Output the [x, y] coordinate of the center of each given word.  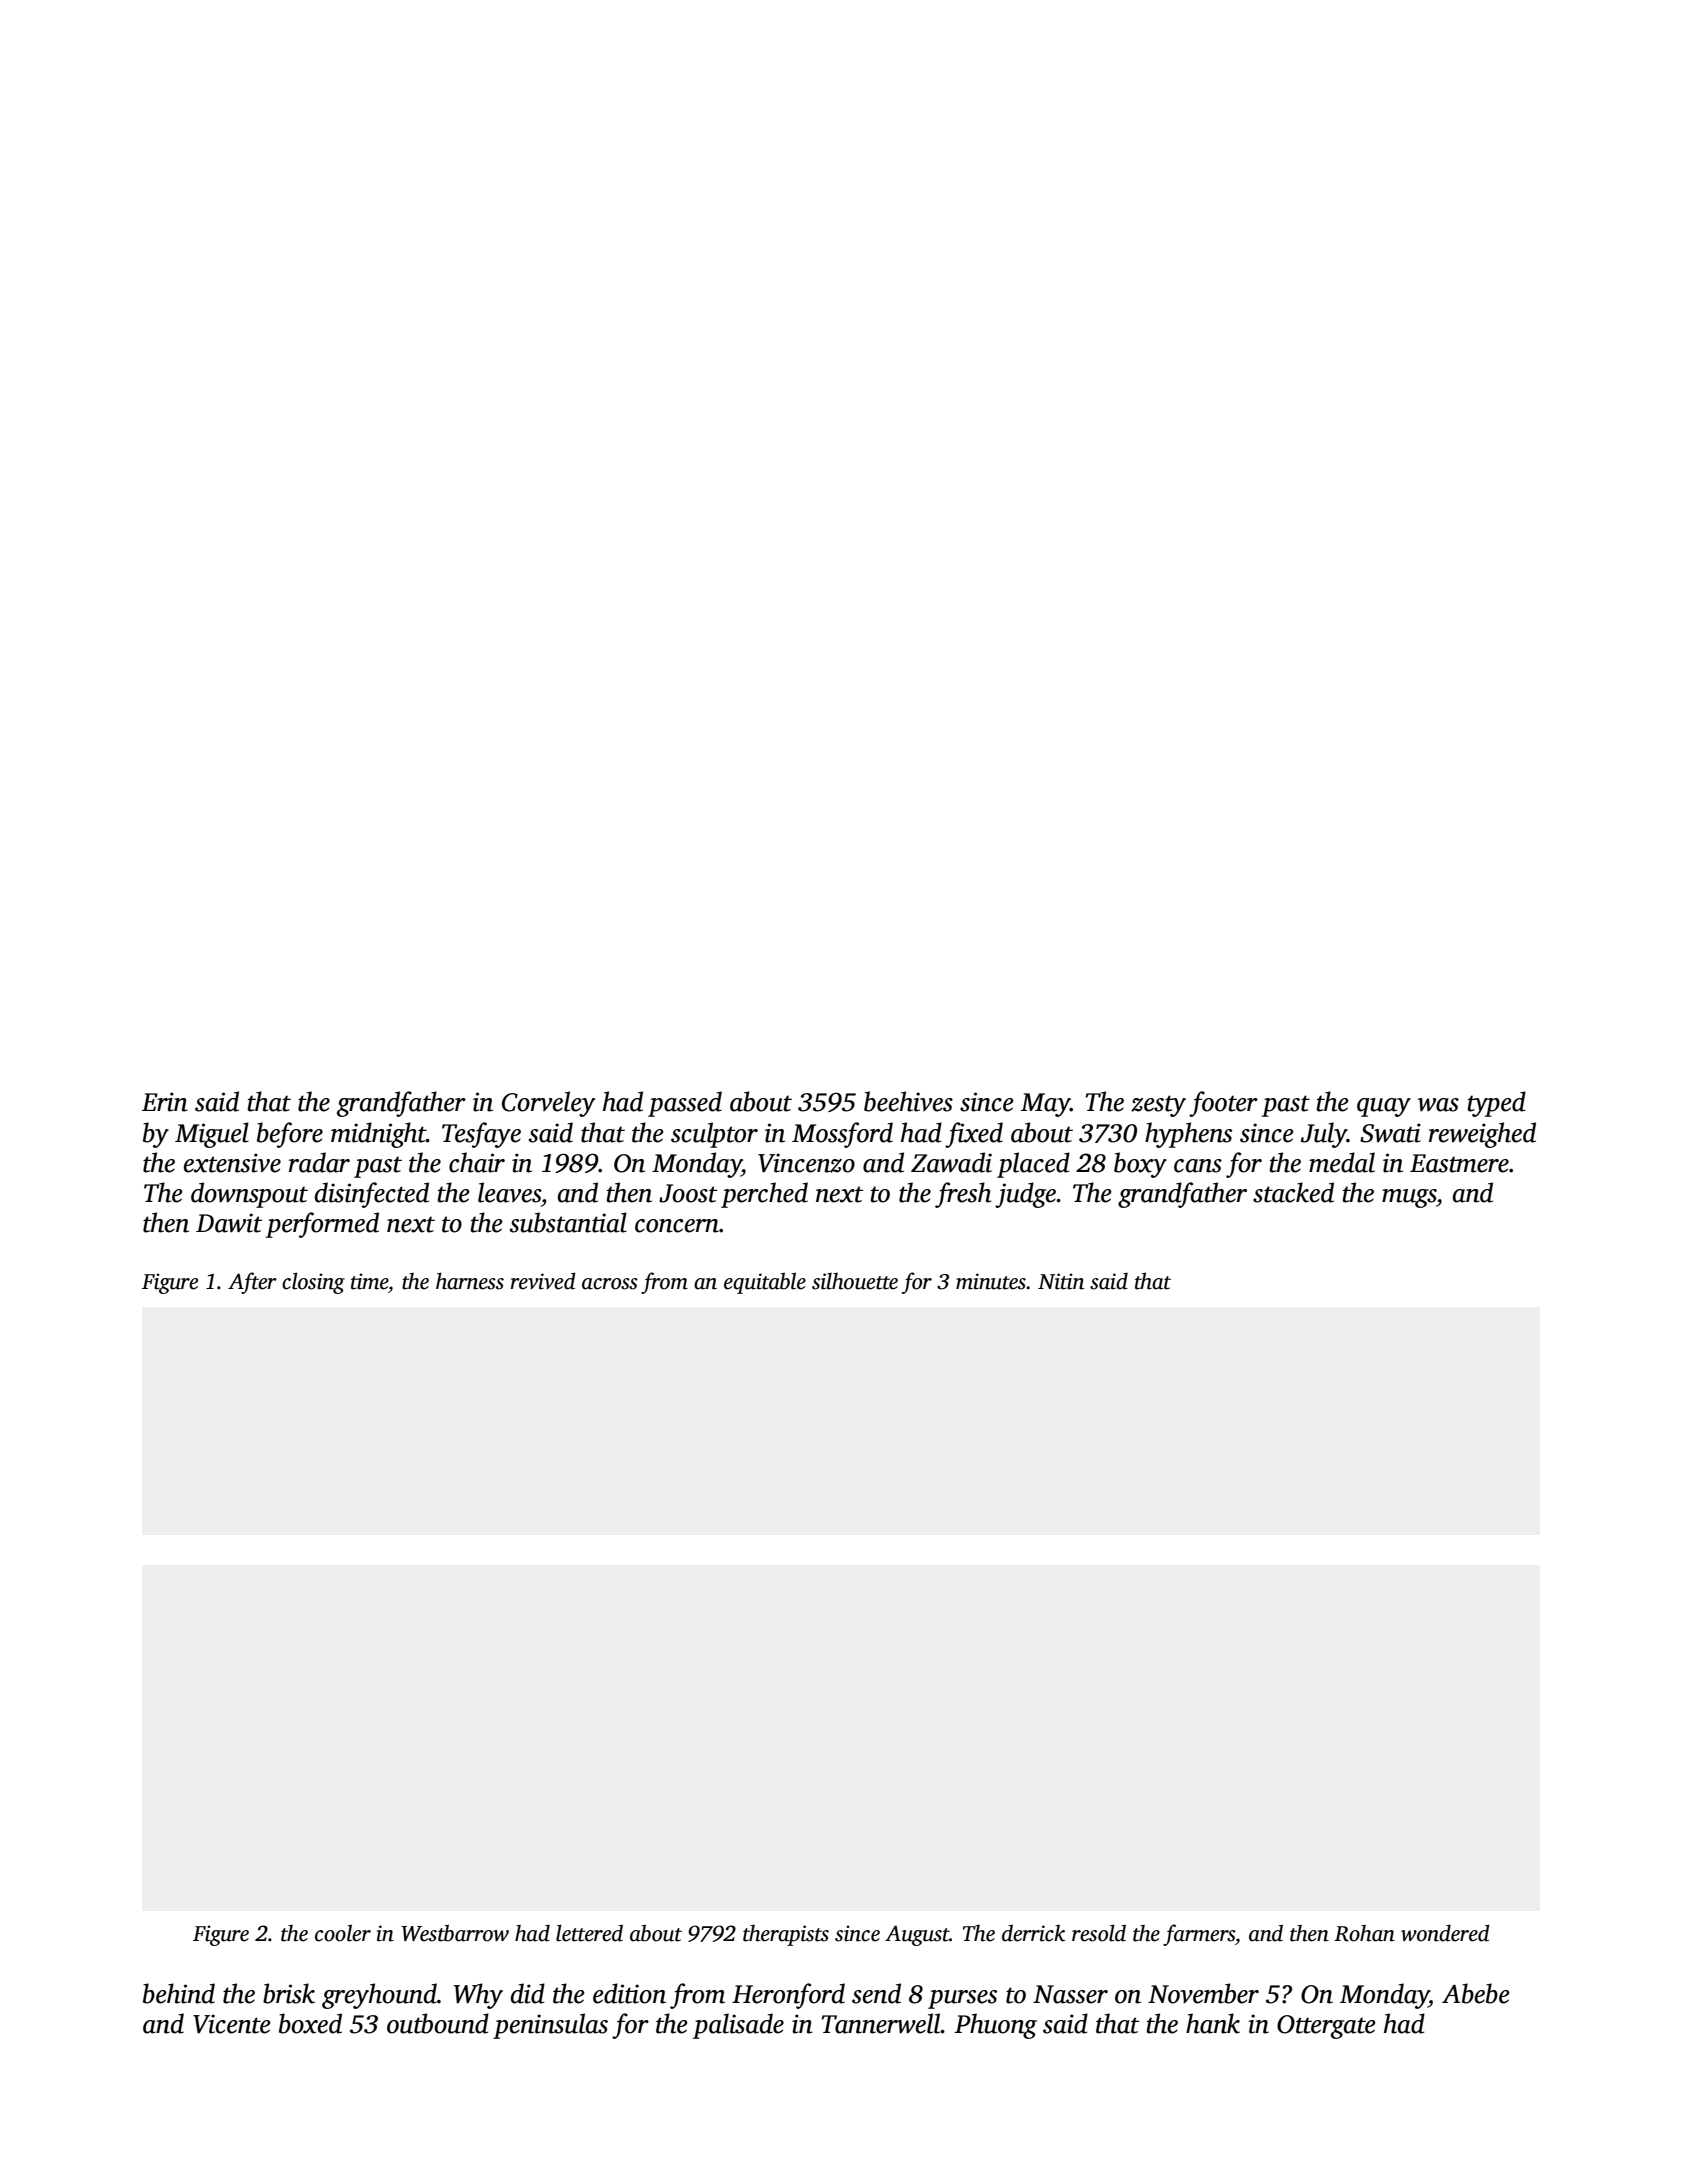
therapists [786, 1935]
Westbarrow [455, 1933]
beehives [908, 1101]
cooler [343, 1933]
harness [470, 1281]
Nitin [1061, 1281]
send [876, 1993]
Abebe [1476, 1993]
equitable [765, 1283]
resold [1099, 1933]
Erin [165, 1102]
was [1438, 1105]
